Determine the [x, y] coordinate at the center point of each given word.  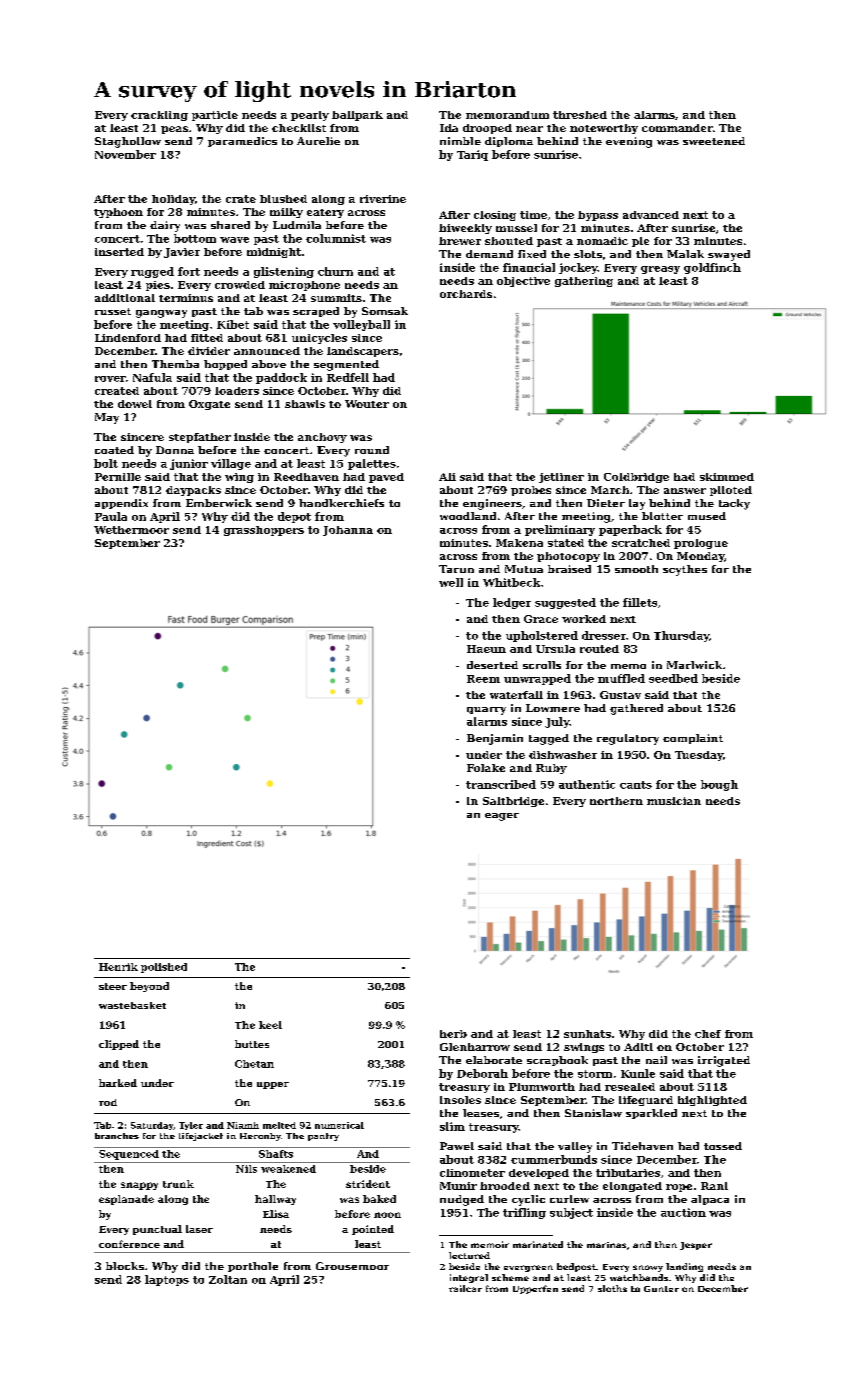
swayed [729, 255]
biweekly [465, 229]
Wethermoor [131, 530]
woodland [468, 516]
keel [270, 1025]
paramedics [242, 142]
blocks [125, 1266]
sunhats [587, 1034]
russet [113, 311]
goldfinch [712, 268]
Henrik [118, 967]
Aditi [638, 1047]
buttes [252, 1044]
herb [453, 1034]
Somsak [385, 311]
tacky [734, 504]
